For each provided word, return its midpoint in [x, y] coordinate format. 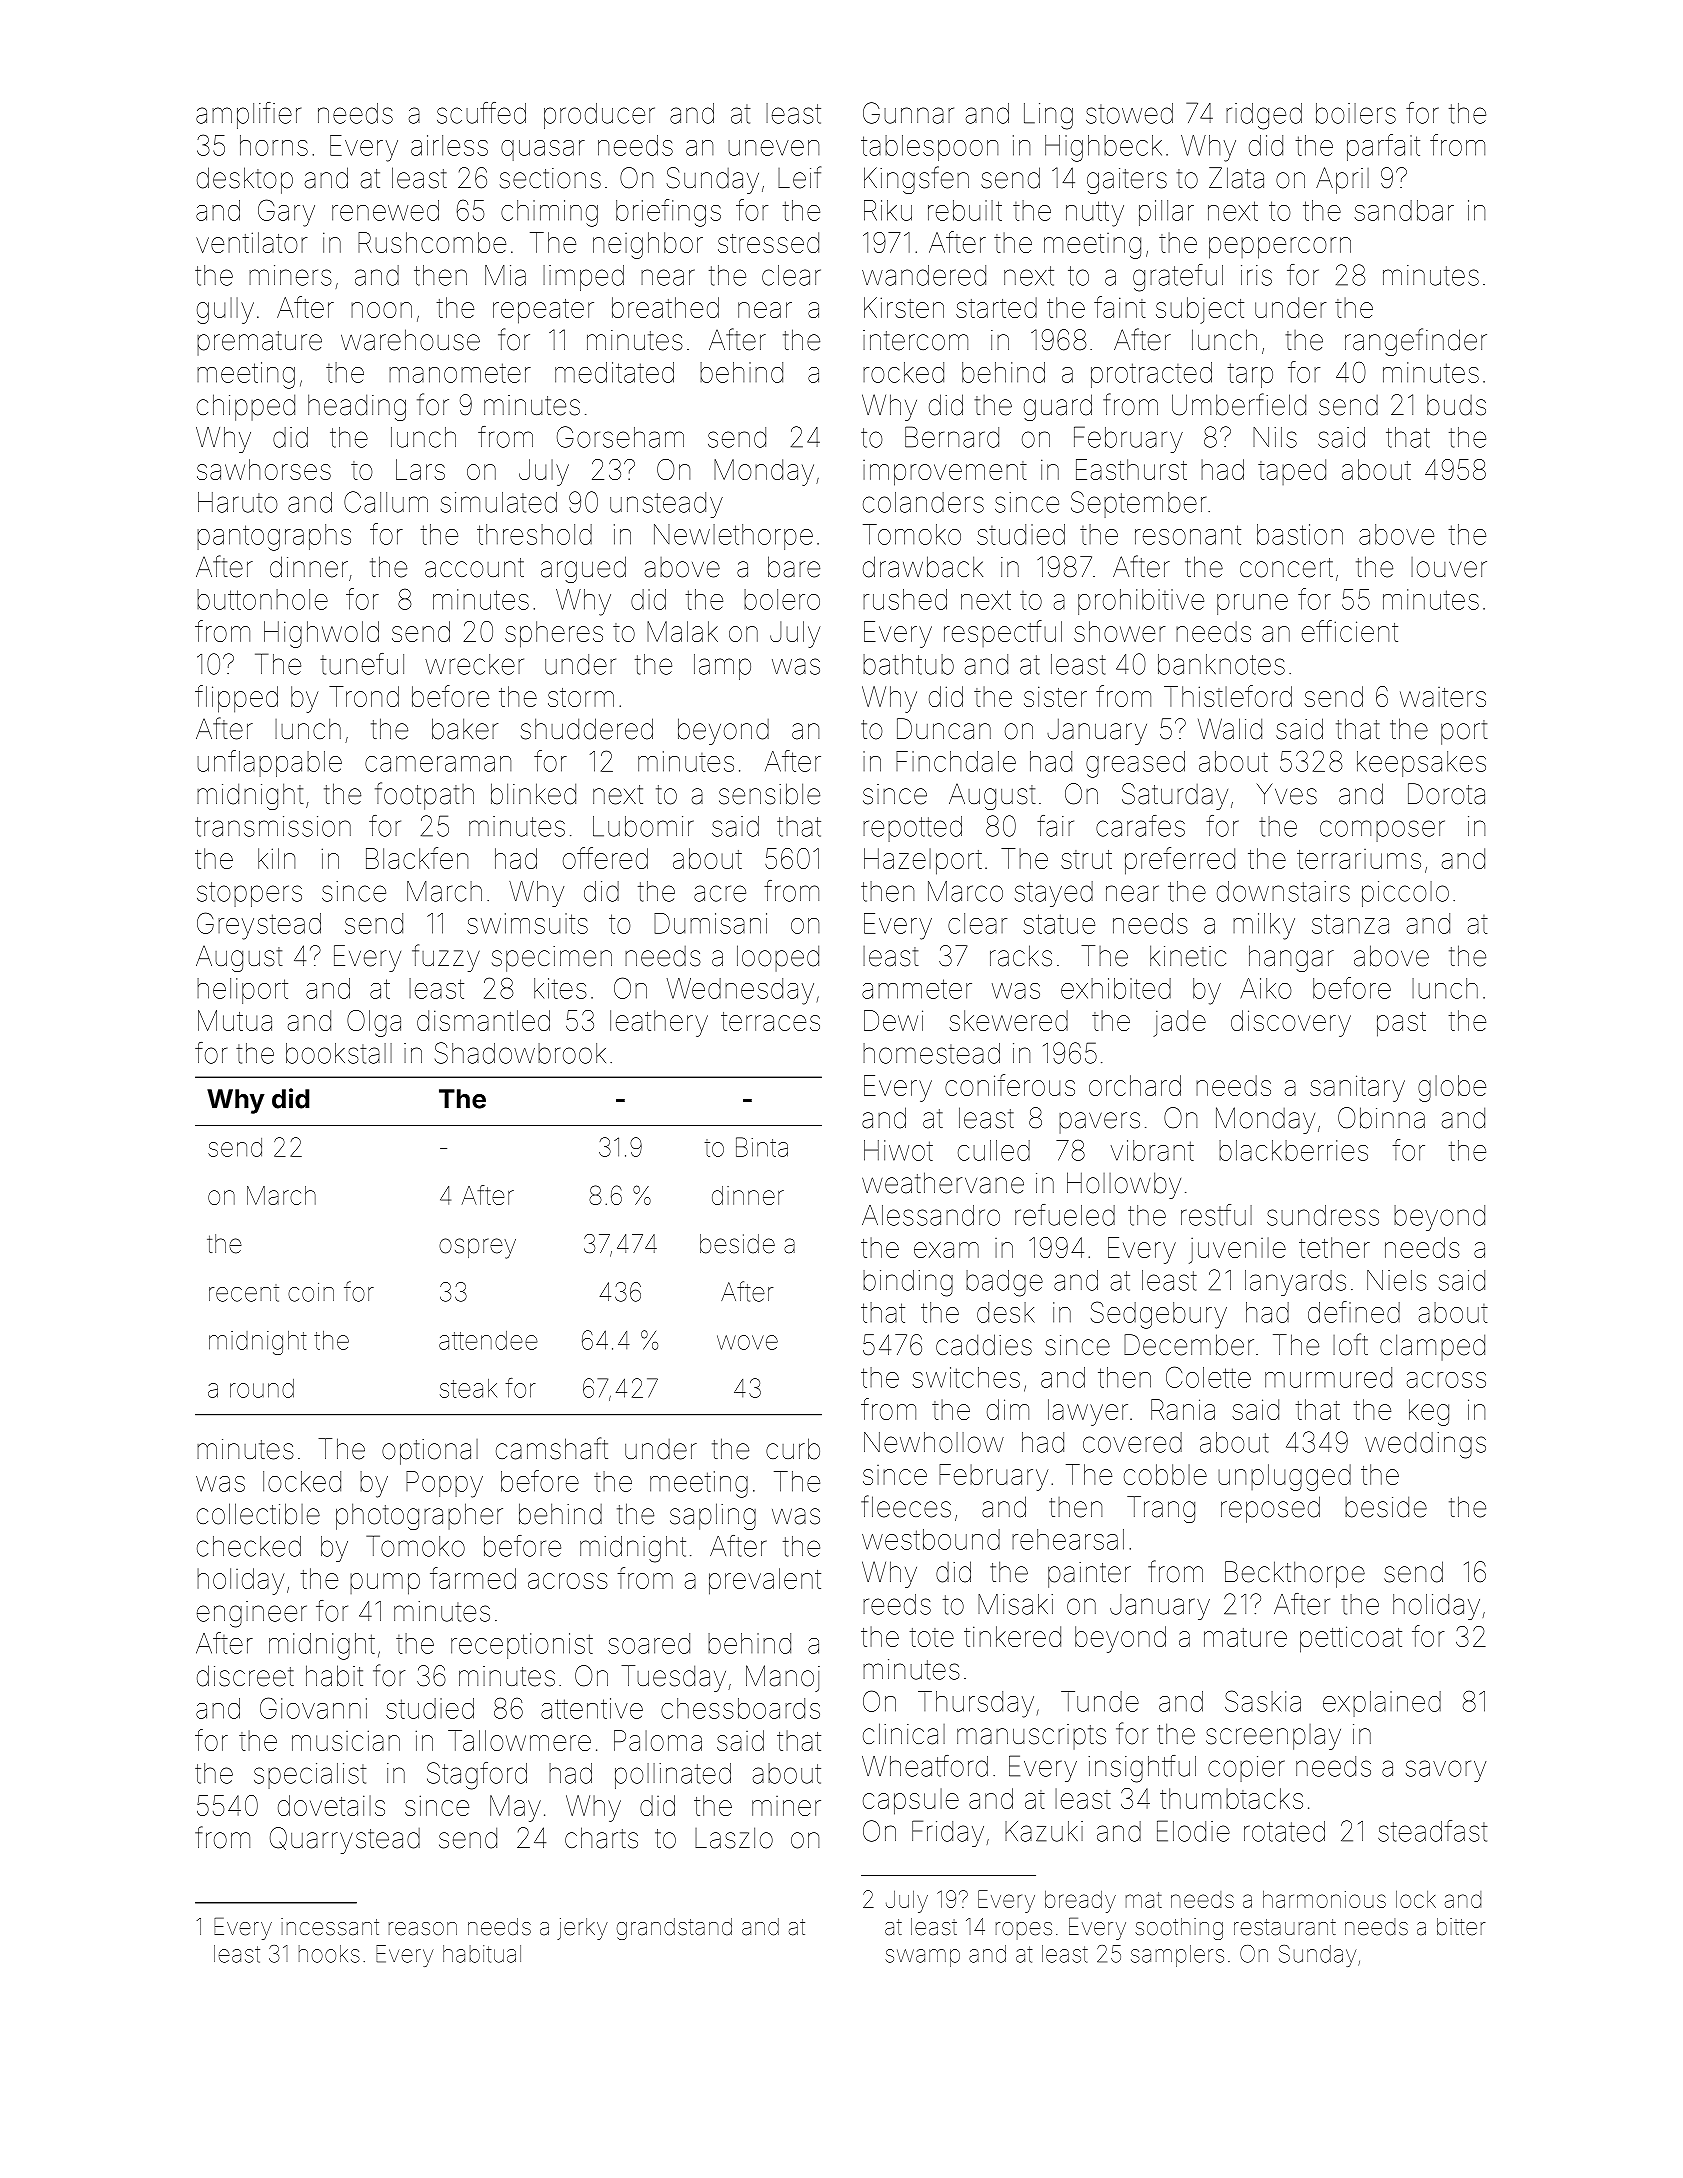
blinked [533, 794]
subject [1200, 310]
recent [244, 1293]
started [996, 307]
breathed [665, 307]
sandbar [1404, 210]
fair [1055, 826]
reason [423, 1929]
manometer [460, 373]
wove [747, 1342]
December [1189, 1345]
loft [1350, 1344]
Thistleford [1228, 696]
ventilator [251, 242]
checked [249, 1546]
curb [793, 1449]
